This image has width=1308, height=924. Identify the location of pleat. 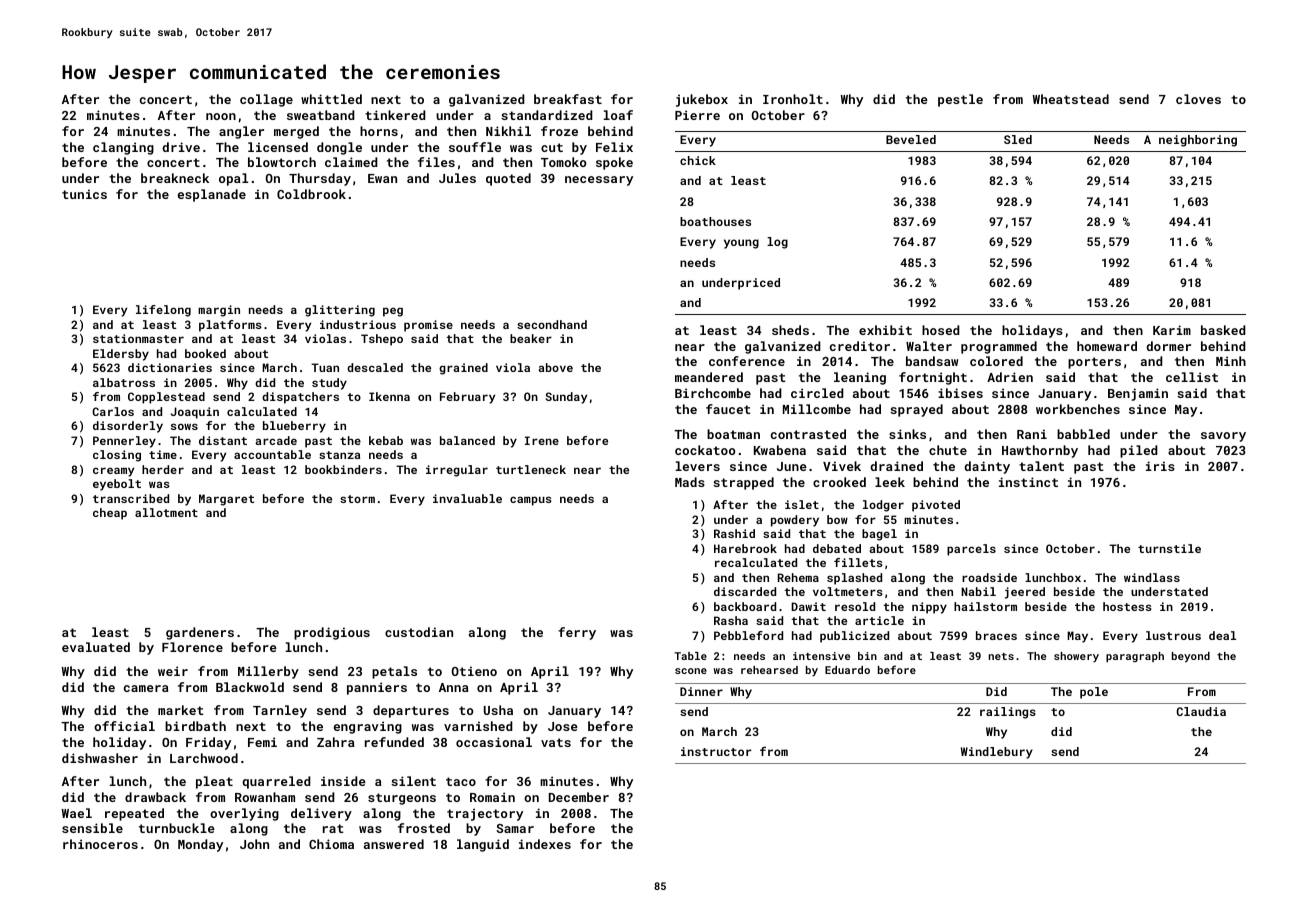
(214, 782).
